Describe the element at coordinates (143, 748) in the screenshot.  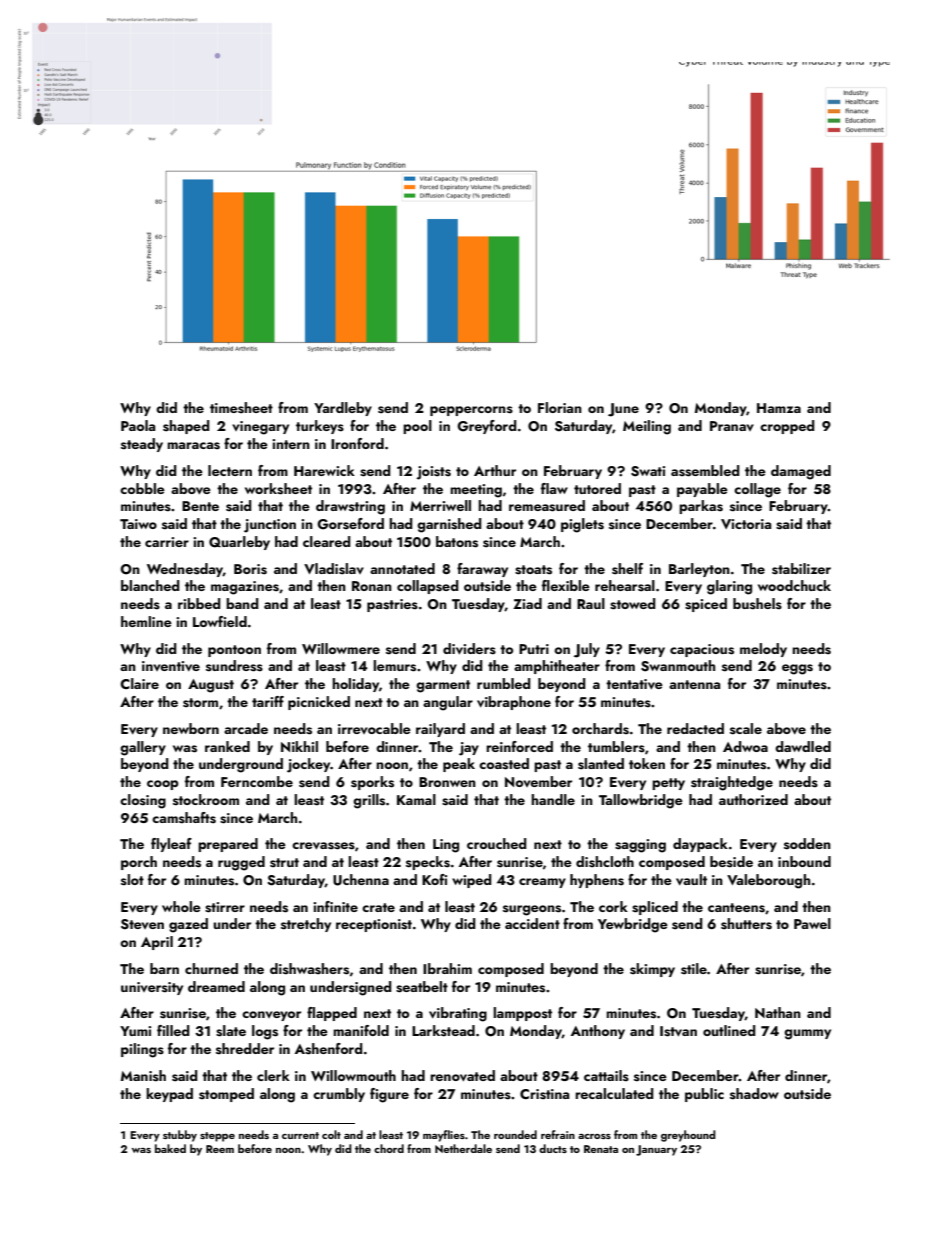
I see `gallery` at that location.
